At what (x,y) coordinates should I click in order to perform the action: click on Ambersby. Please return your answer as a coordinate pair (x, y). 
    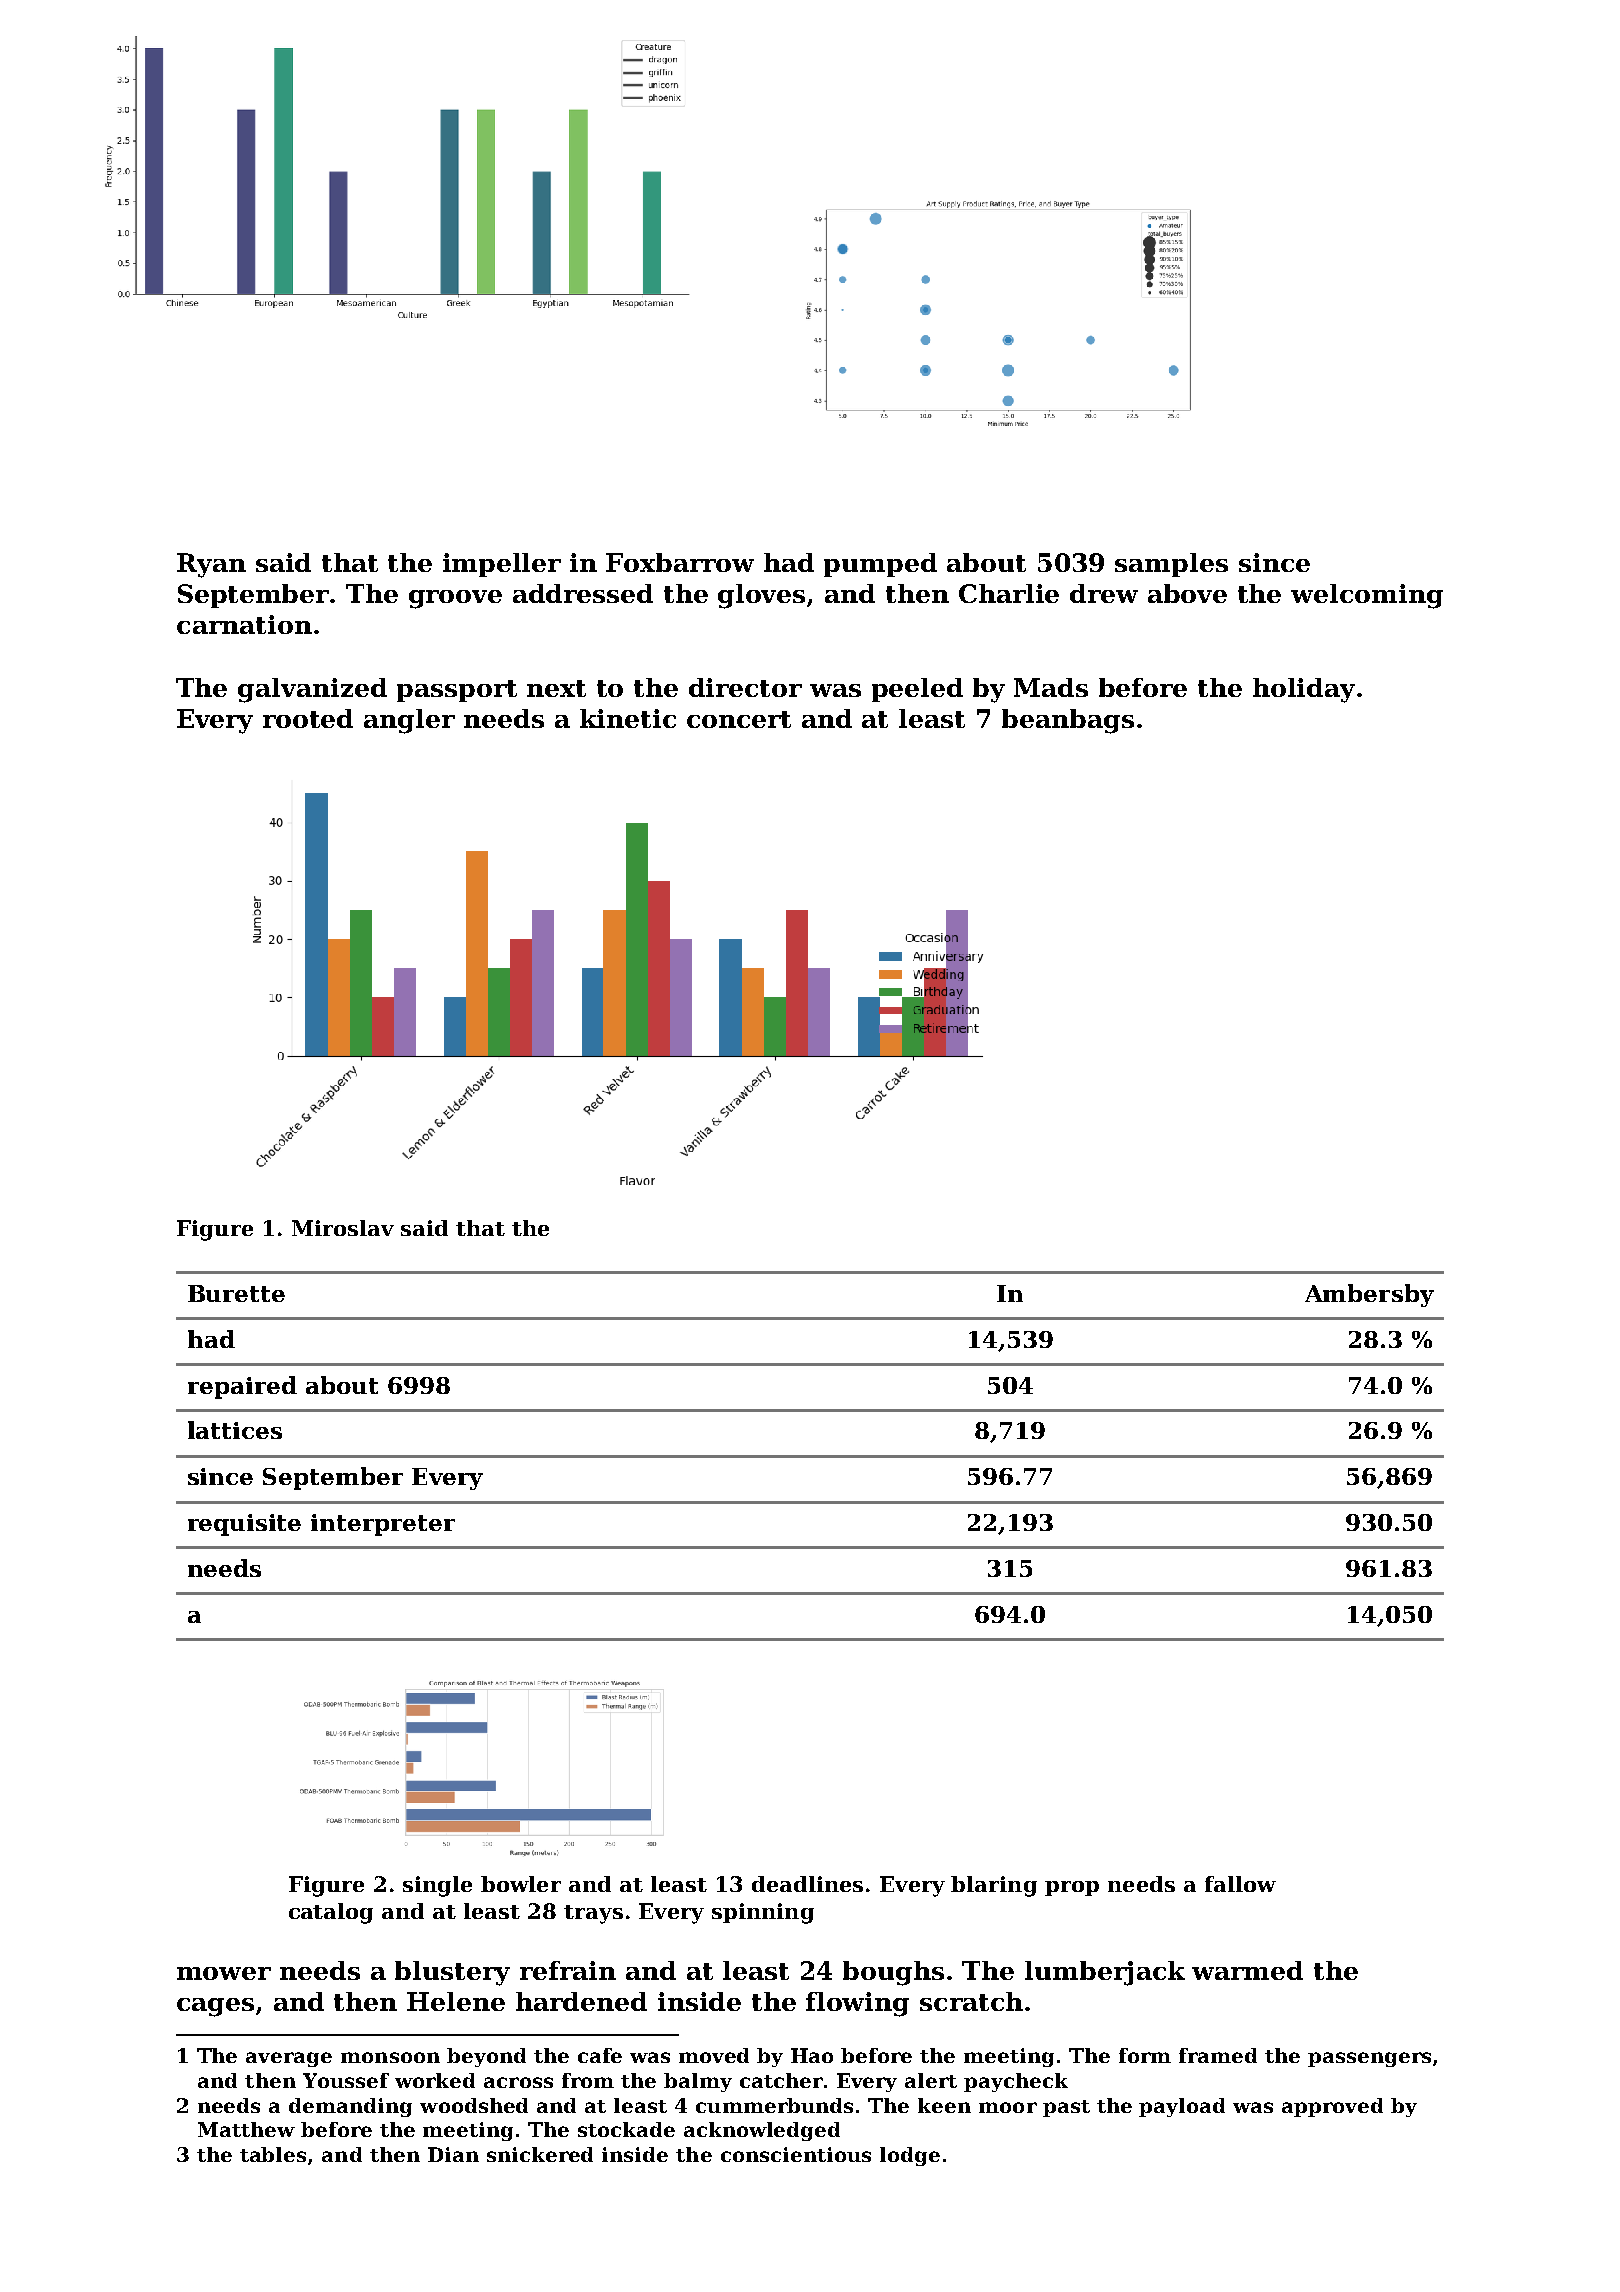
    Looking at the image, I should click on (1369, 1295).
